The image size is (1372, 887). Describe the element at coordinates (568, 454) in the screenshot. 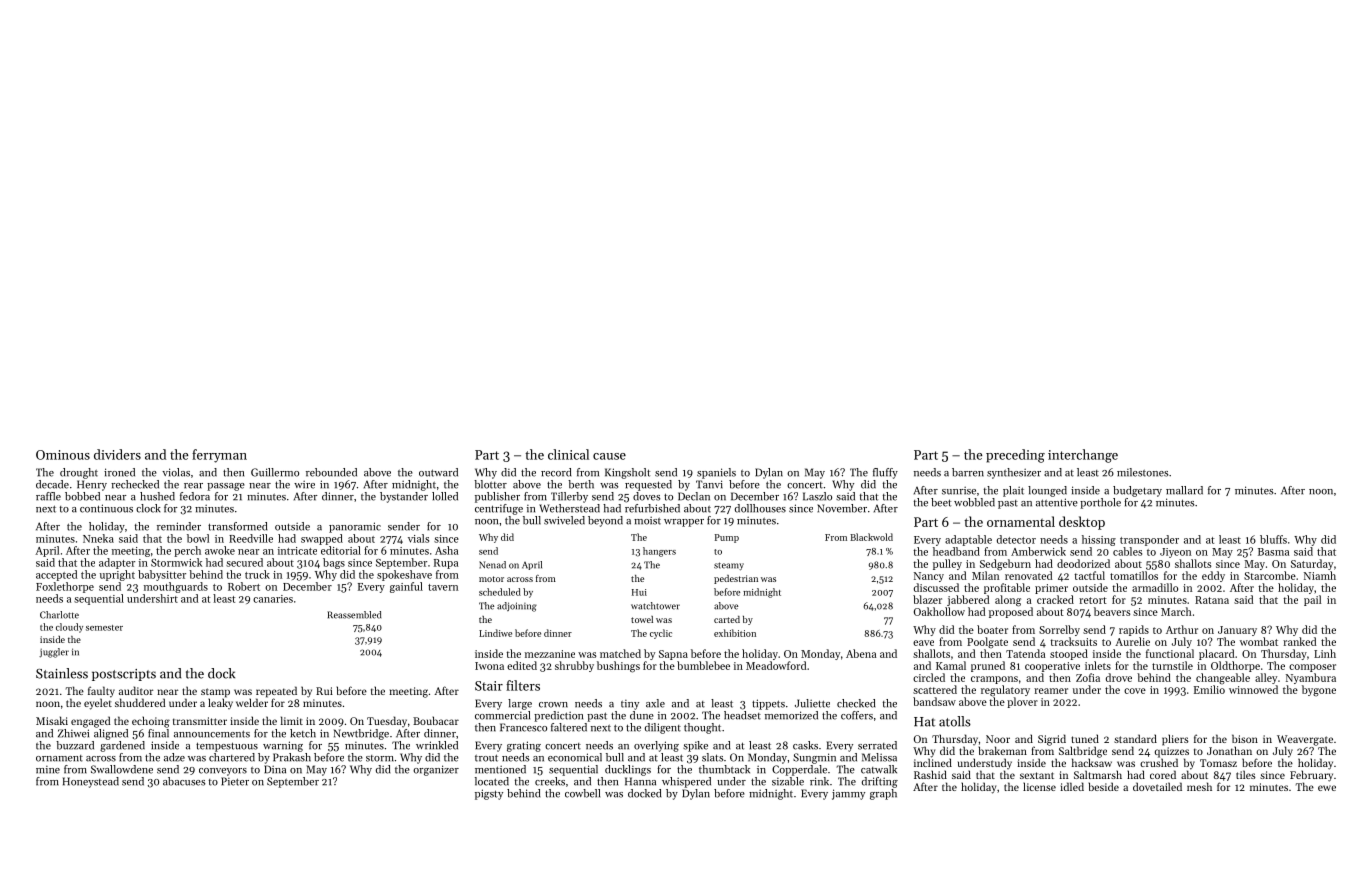

I see `clinical` at that location.
